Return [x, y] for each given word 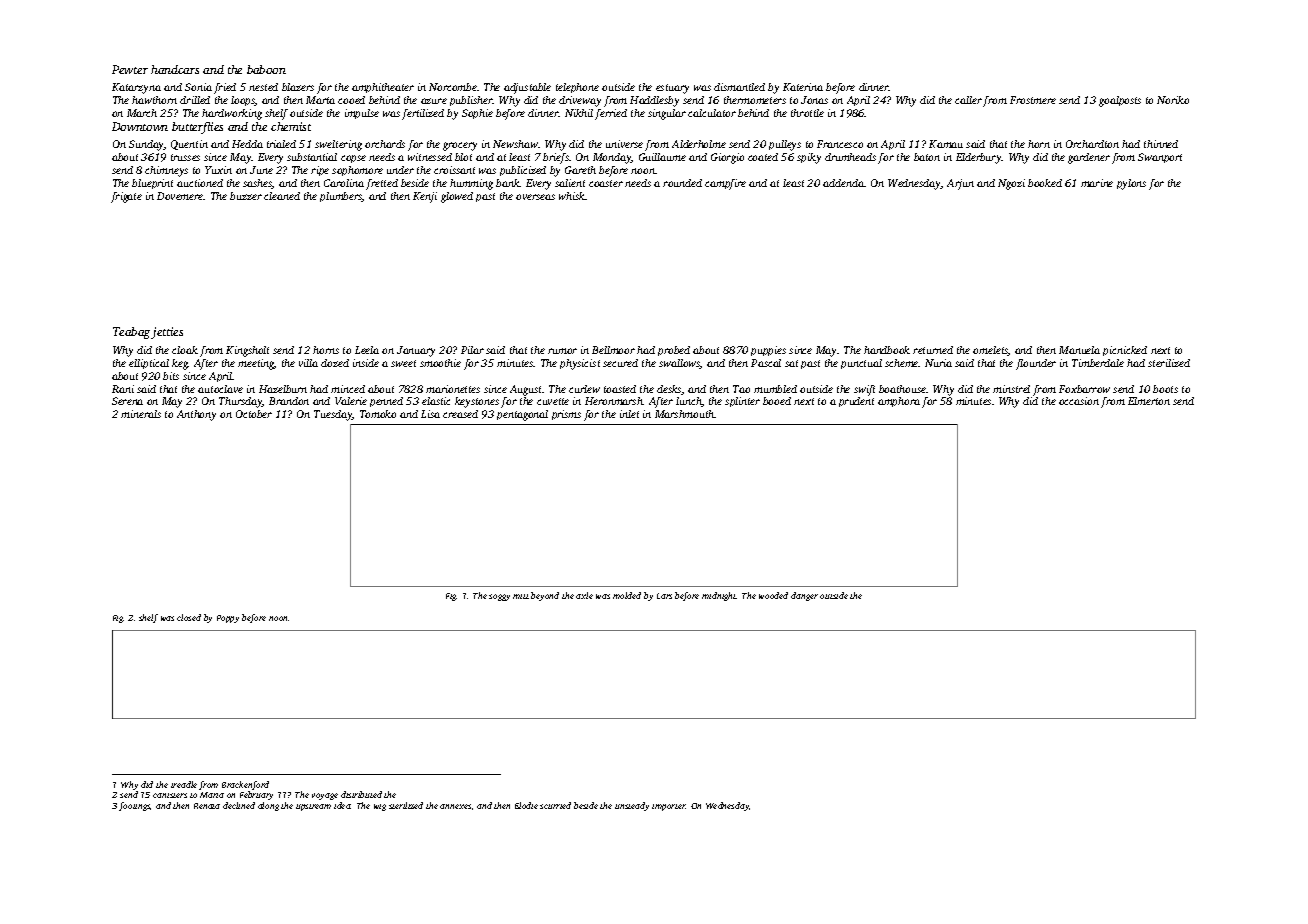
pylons [1131, 184]
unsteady [632, 806]
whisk [572, 196]
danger [804, 596]
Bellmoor [613, 350]
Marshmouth [685, 414]
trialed [281, 144]
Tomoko [378, 414]
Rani [123, 389]
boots [1165, 389]
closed [189, 617]
